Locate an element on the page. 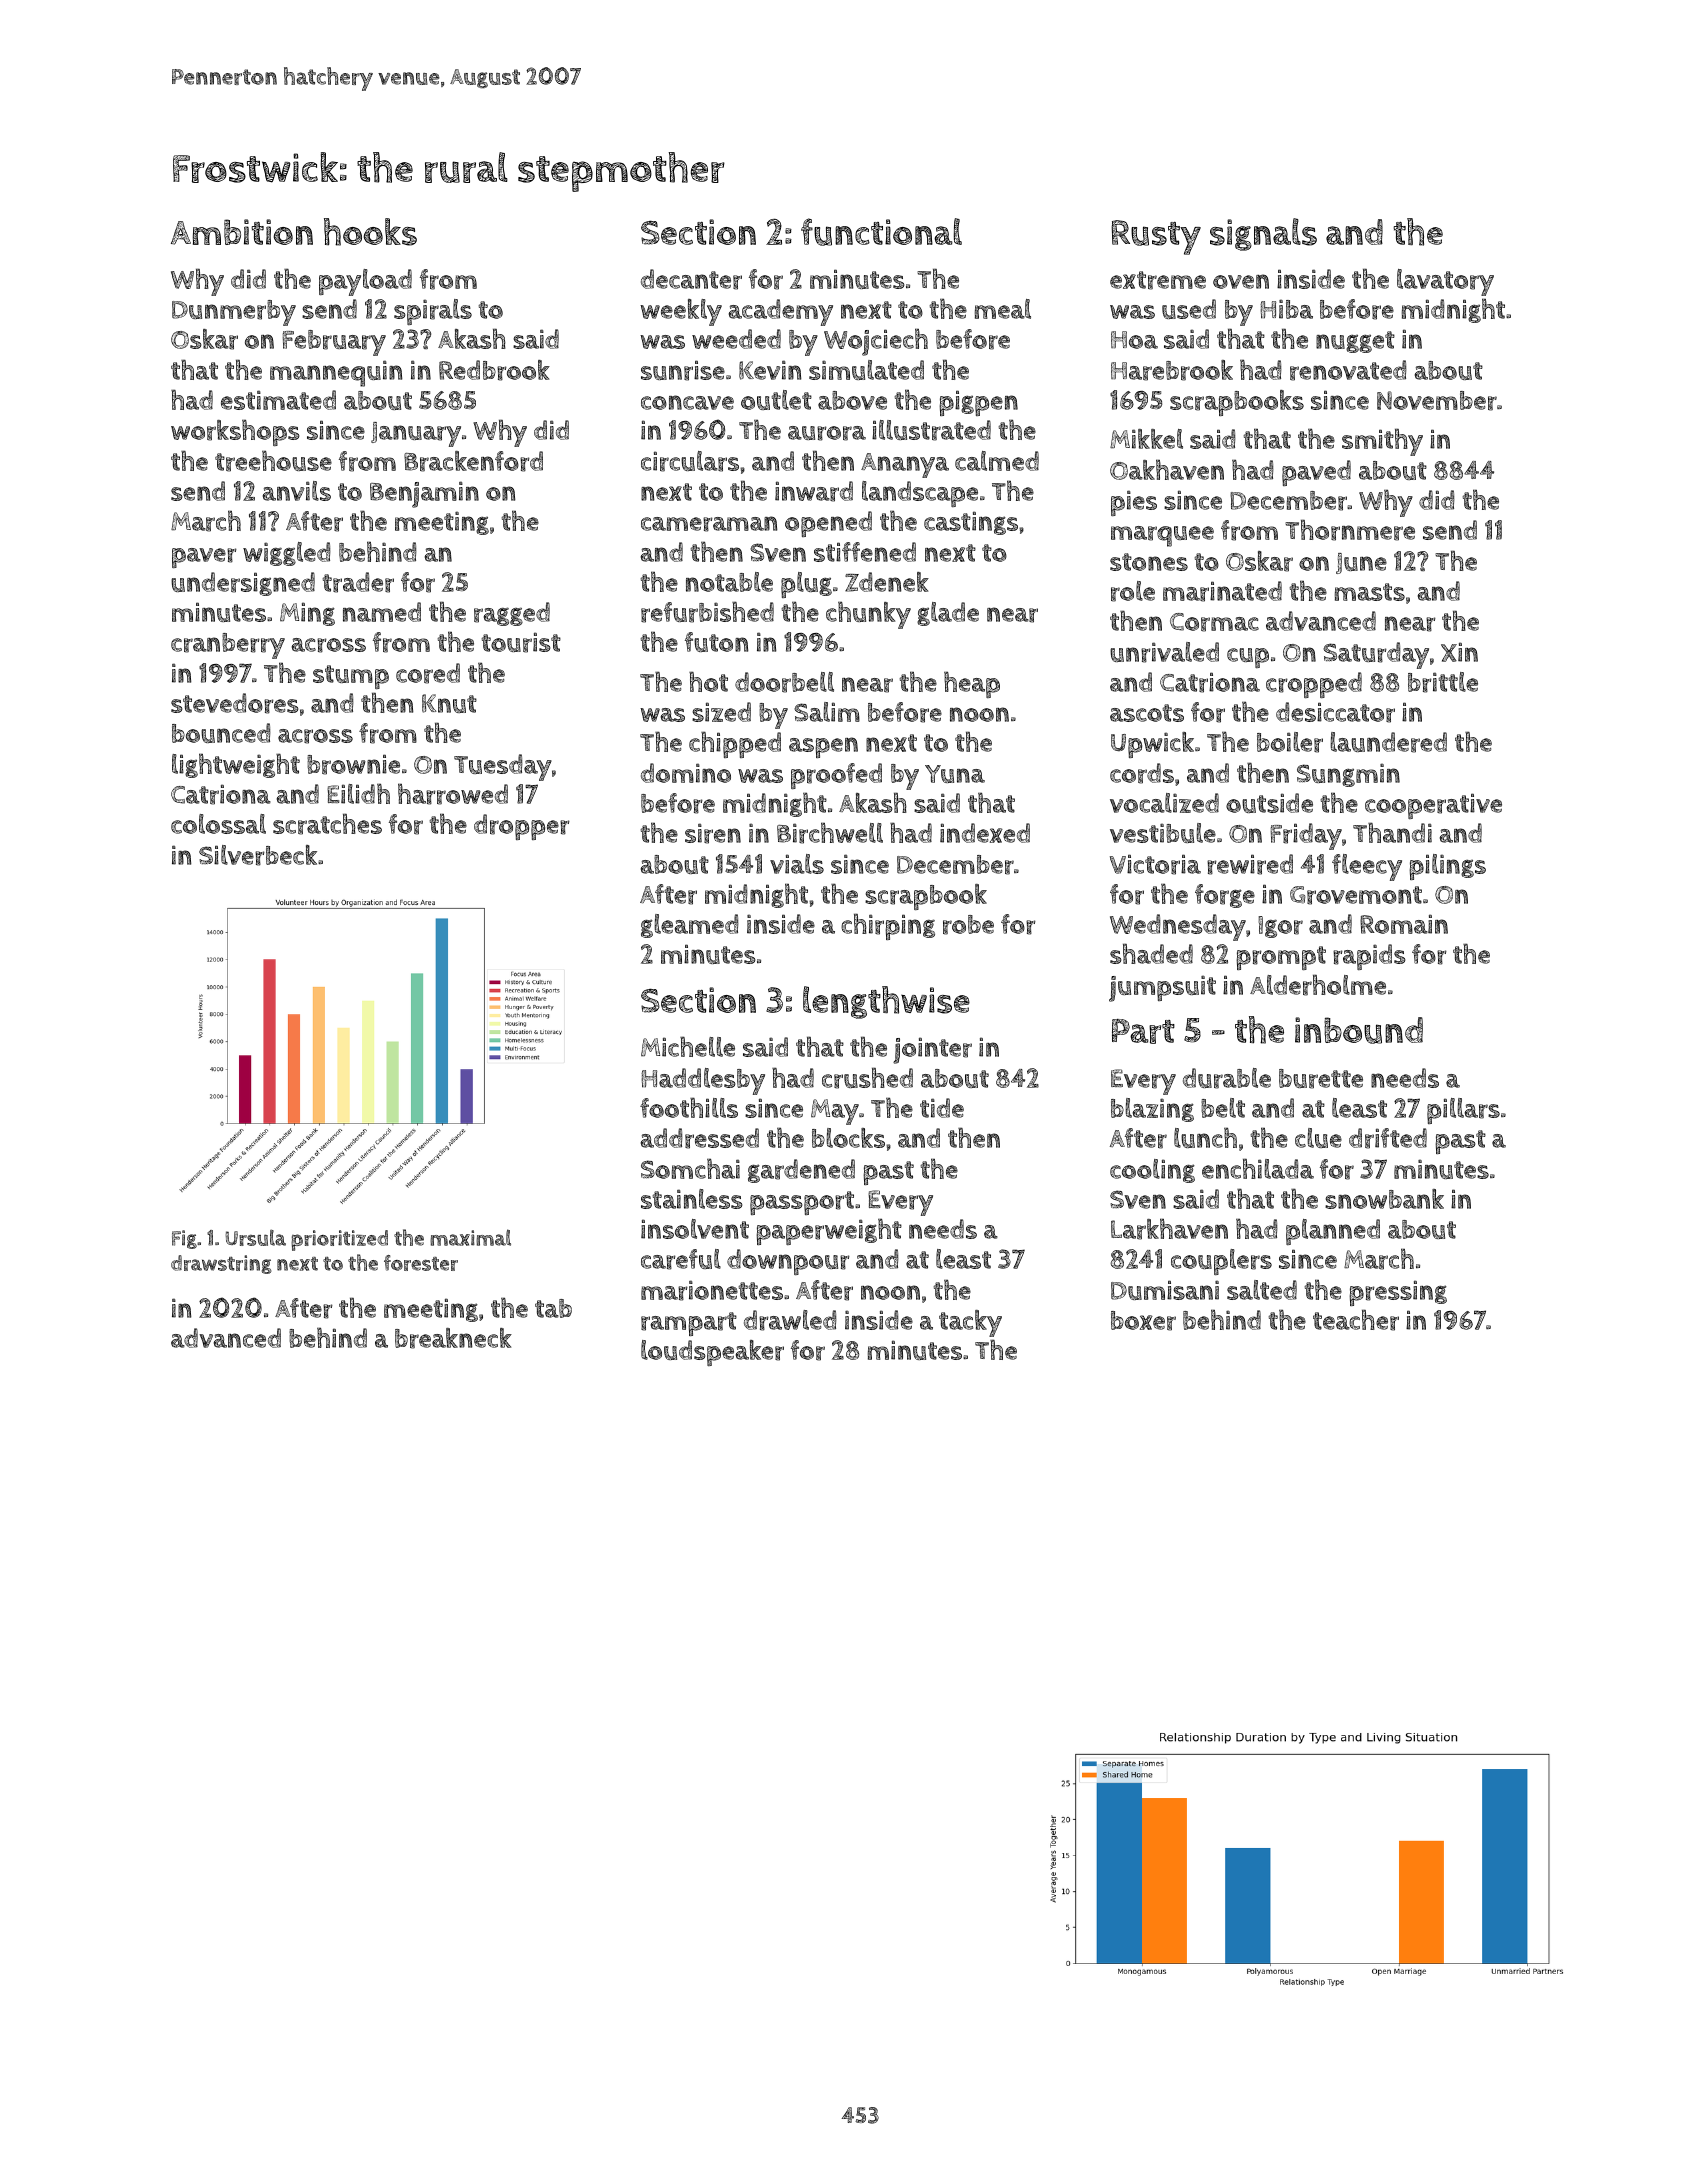  functional is located at coordinates (881, 232).
